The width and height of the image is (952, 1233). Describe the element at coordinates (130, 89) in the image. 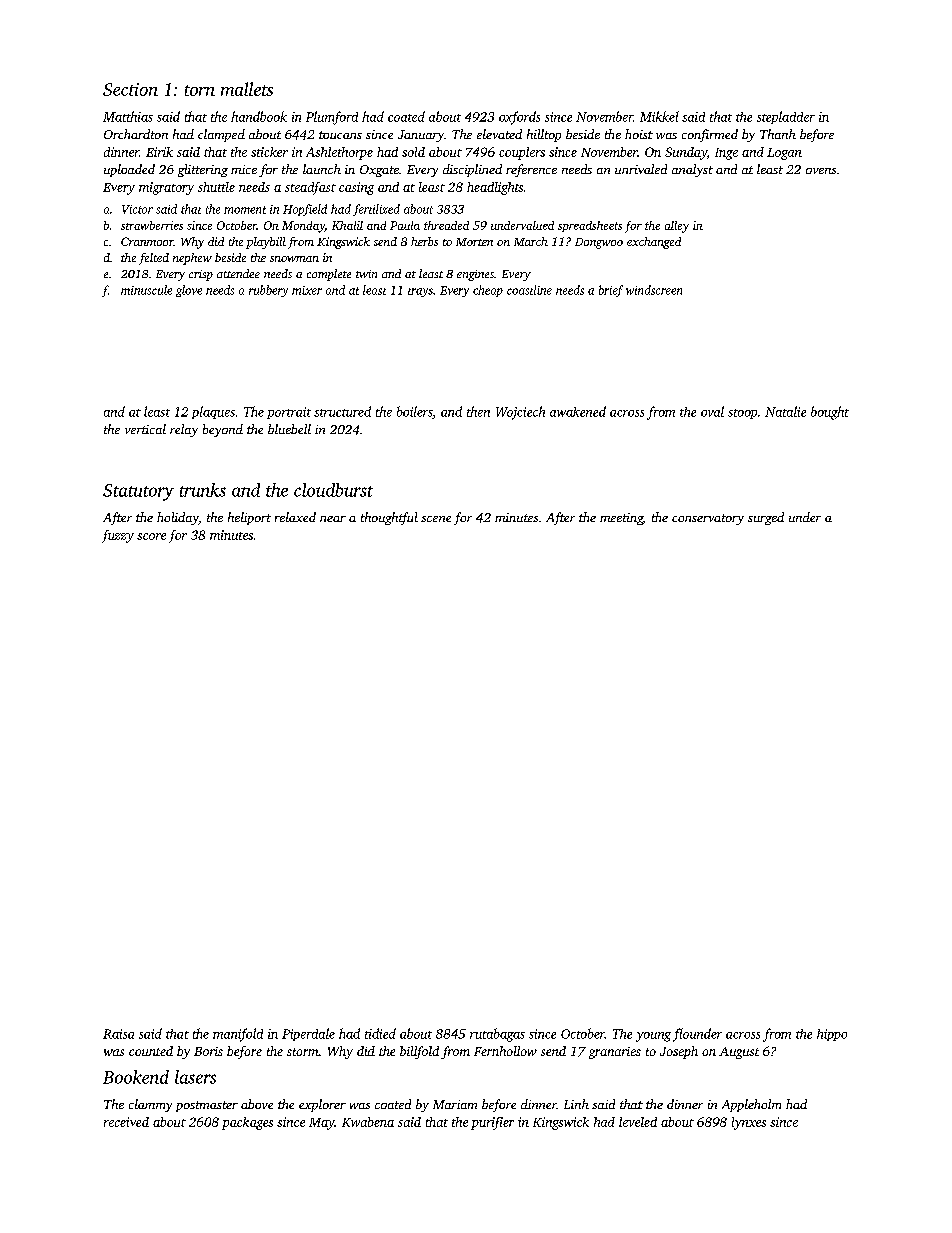

I see `Section` at that location.
